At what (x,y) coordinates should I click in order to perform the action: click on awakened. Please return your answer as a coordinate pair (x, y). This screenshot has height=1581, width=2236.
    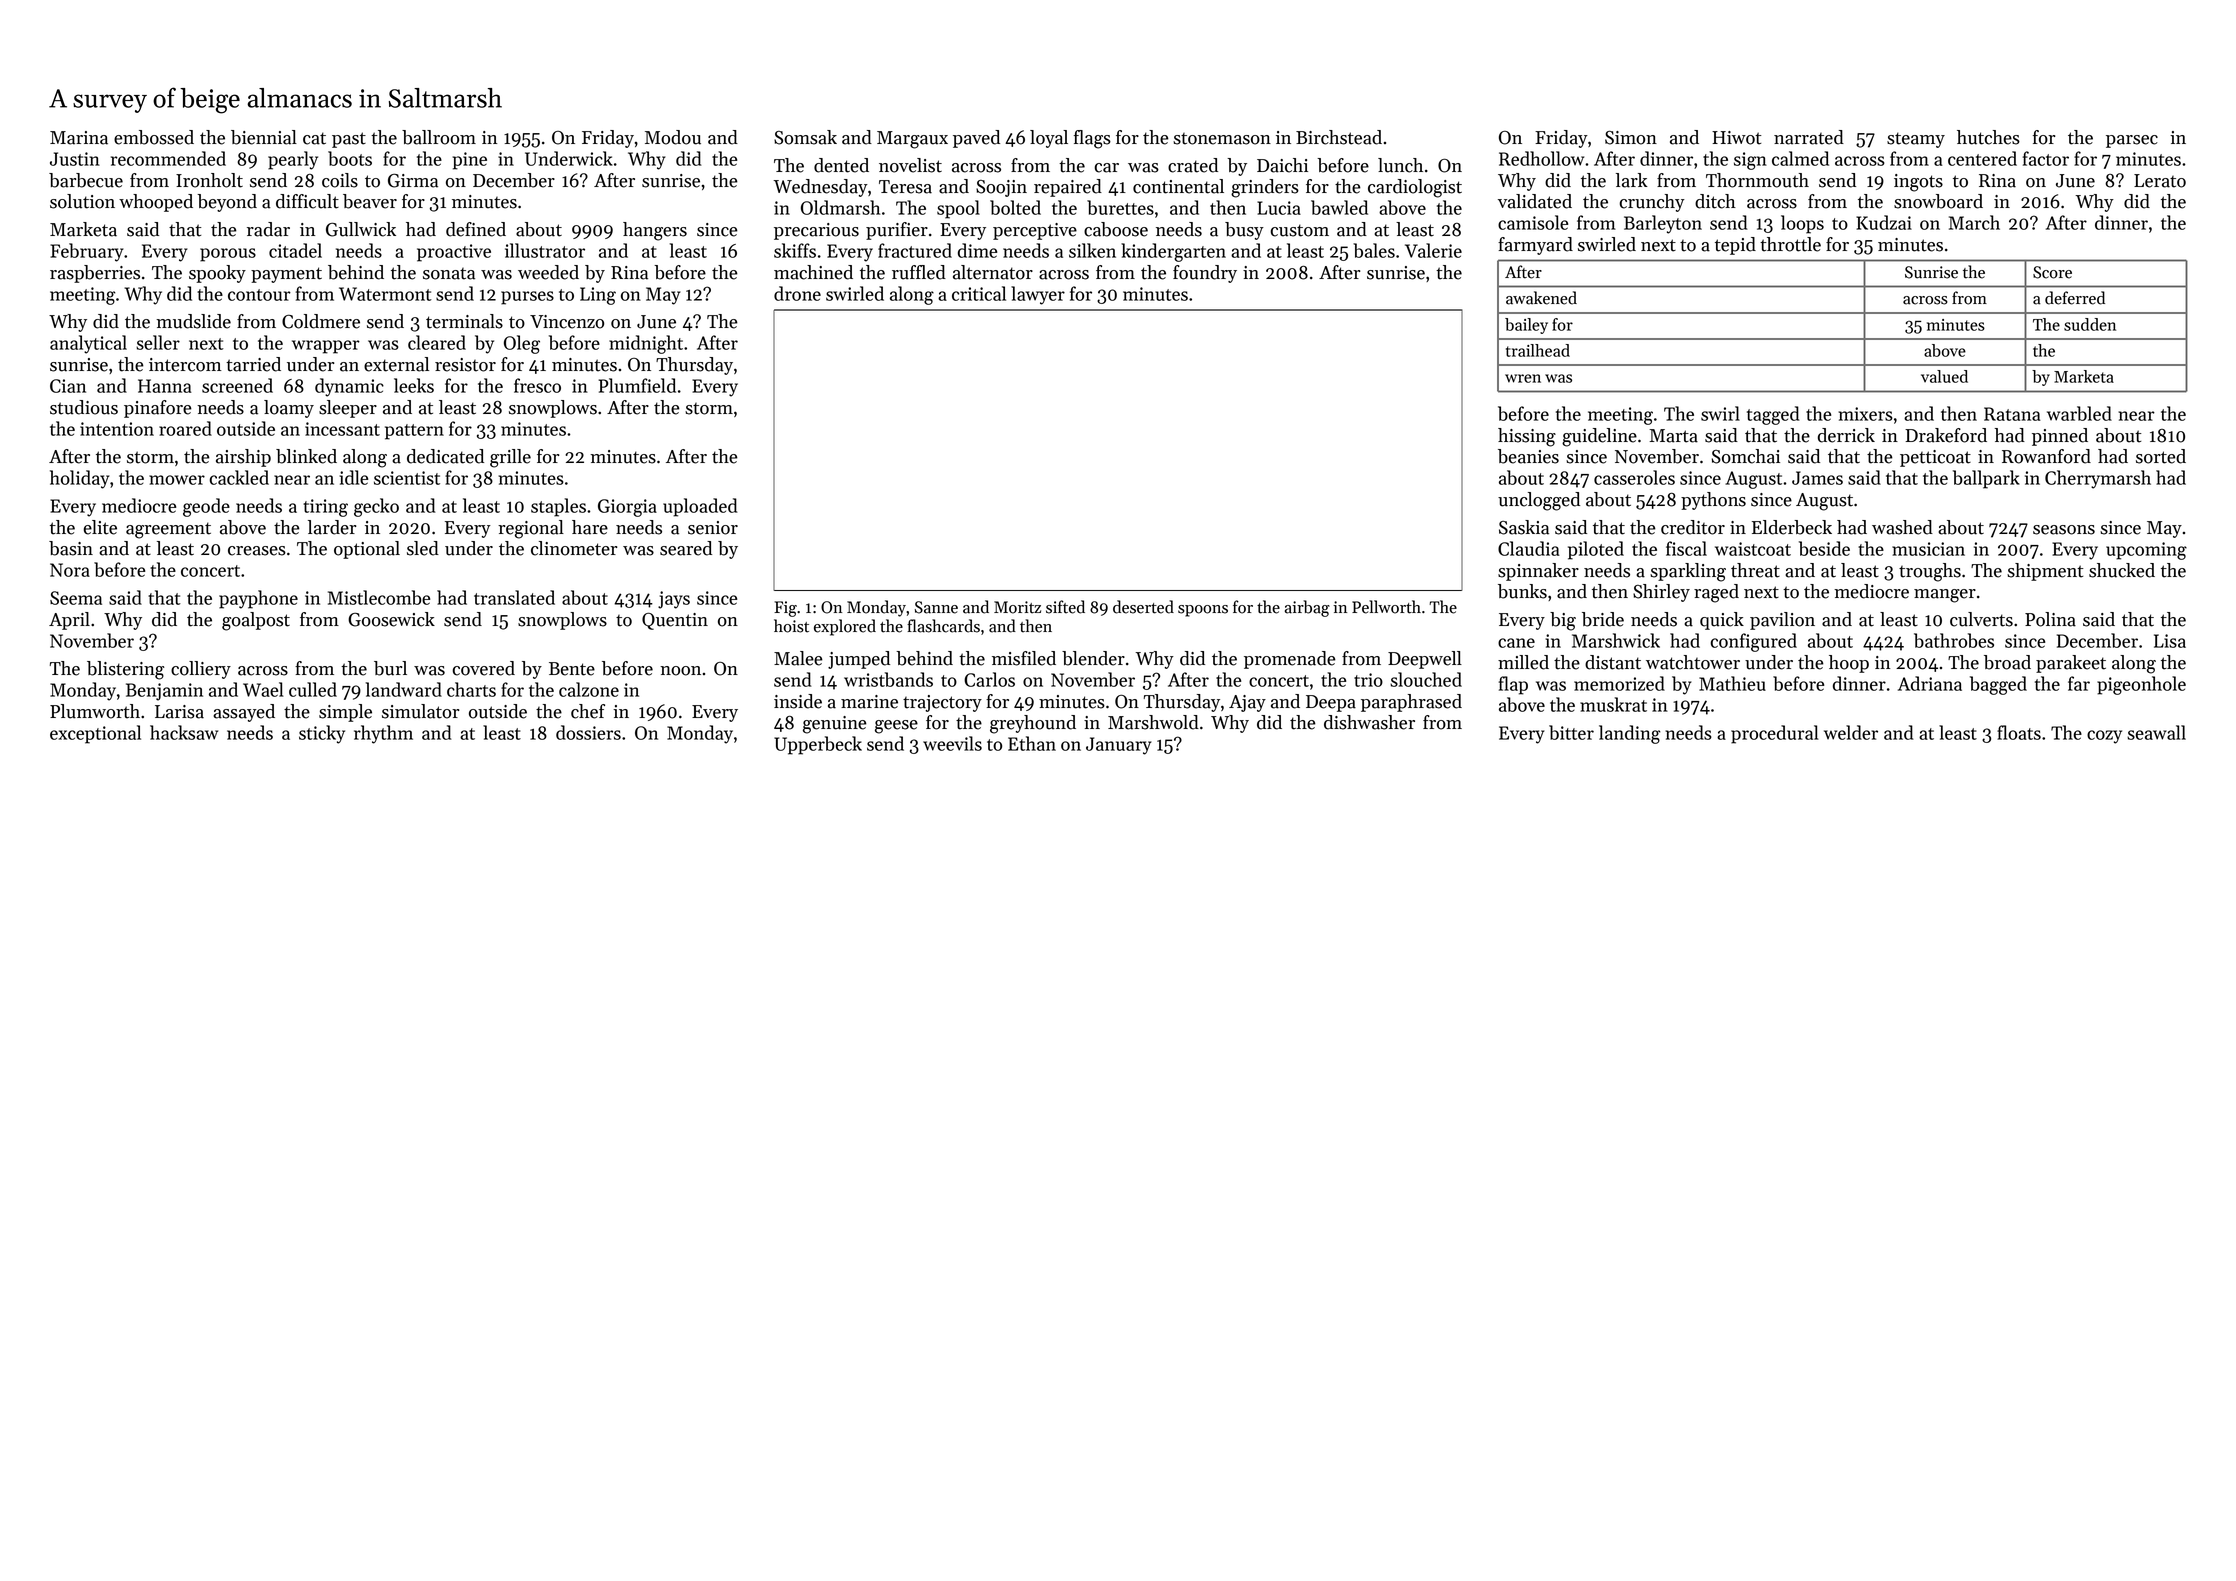
    Looking at the image, I should click on (1541, 298).
